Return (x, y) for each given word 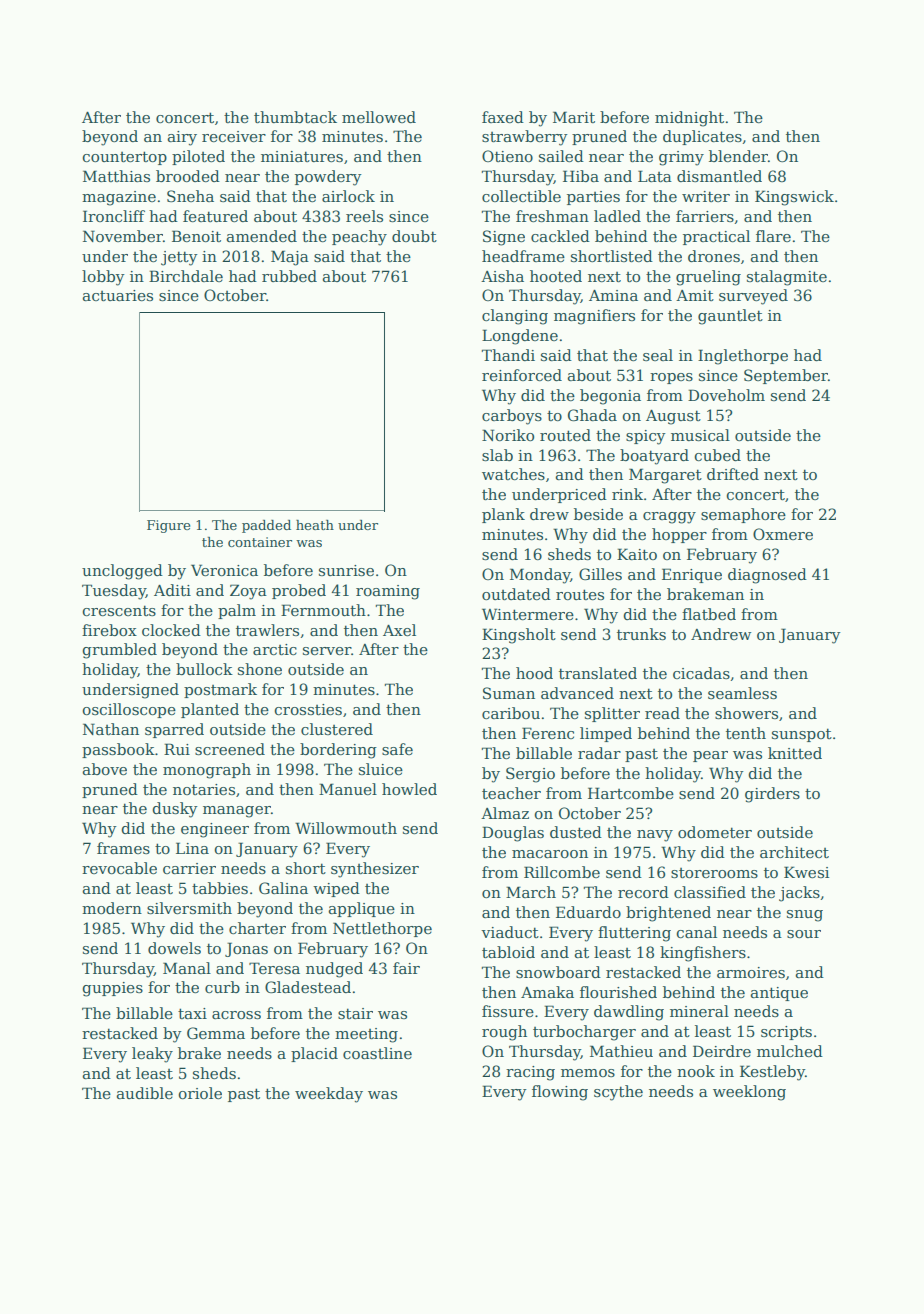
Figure (168, 526)
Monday (540, 576)
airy (182, 138)
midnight (689, 119)
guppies (113, 989)
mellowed (379, 117)
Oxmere (783, 534)
